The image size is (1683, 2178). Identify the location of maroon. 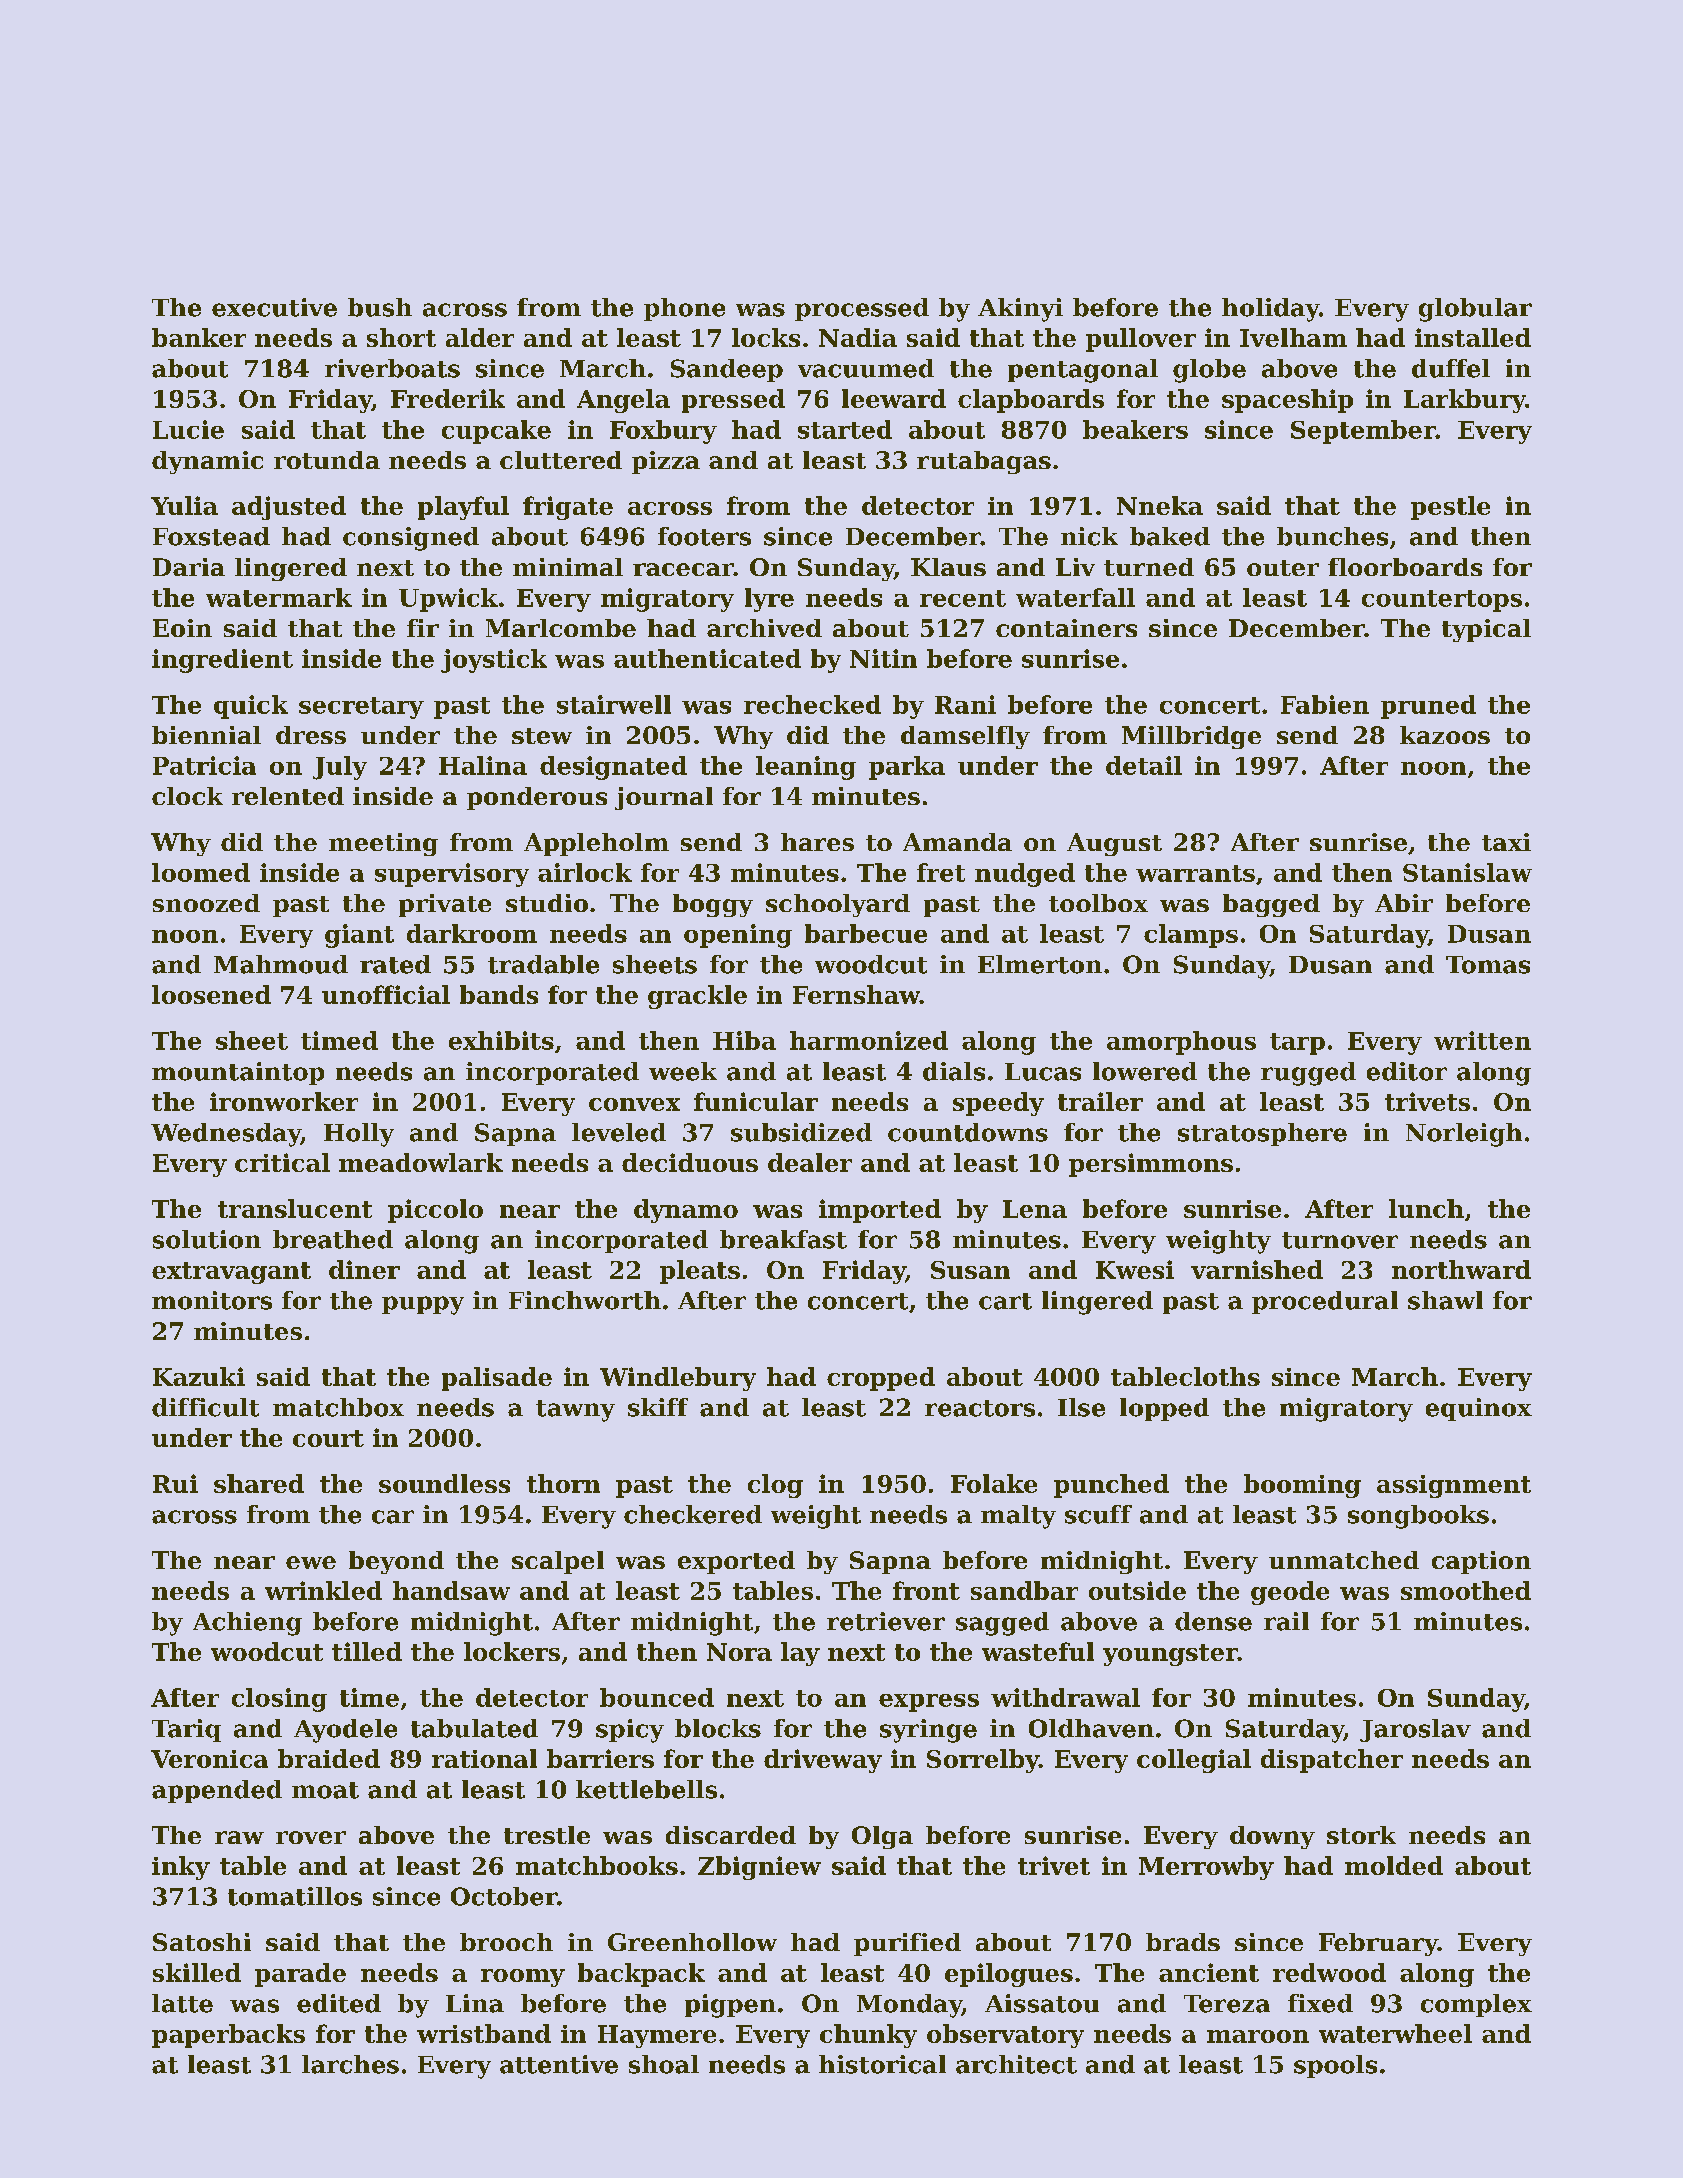
(1258, 2036).
